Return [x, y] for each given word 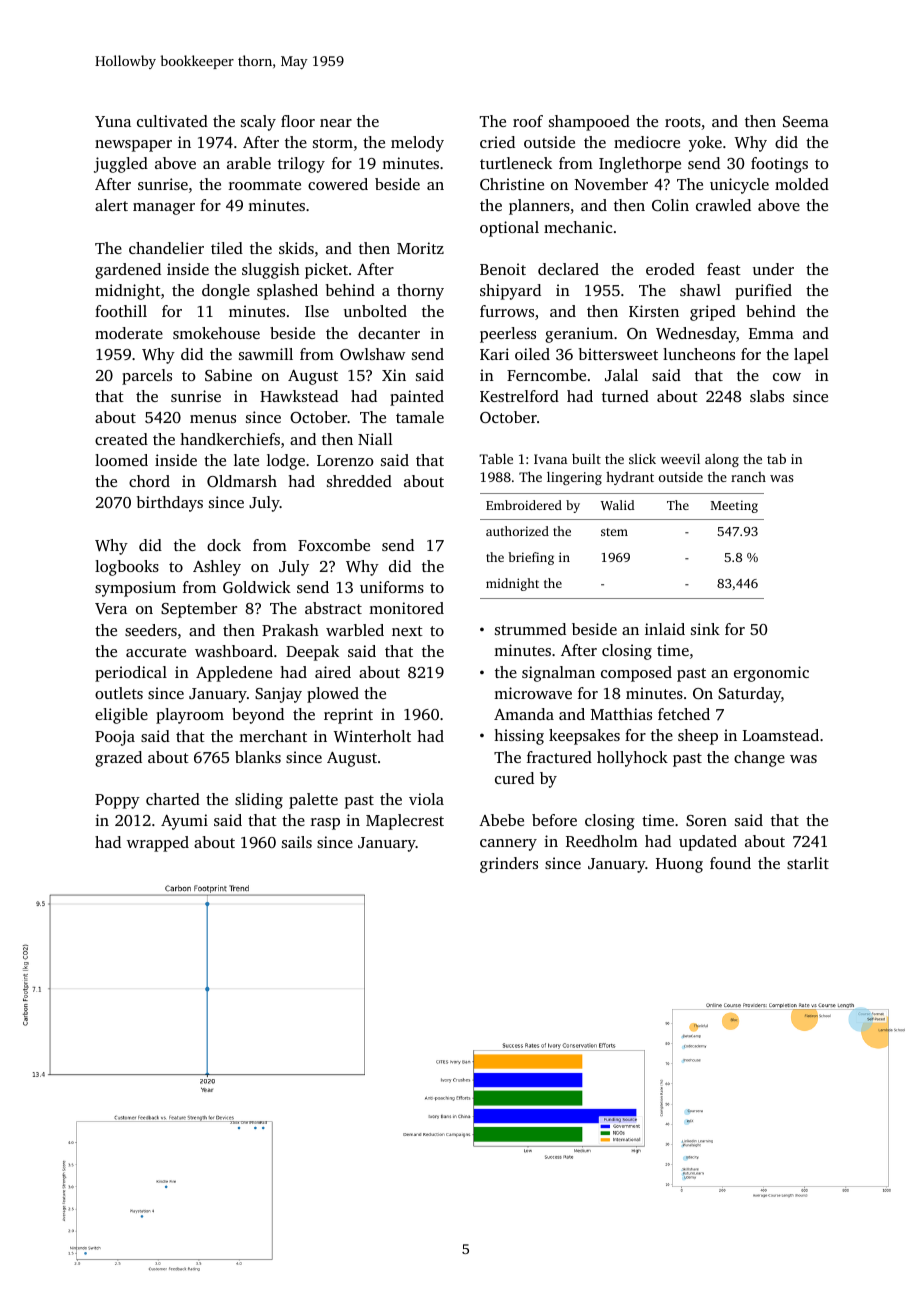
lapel [811, 356]
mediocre [647, 142]
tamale [420, 417]
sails [297, 842]
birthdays [170, 504]
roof [528, 121]
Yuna [113, 121]
